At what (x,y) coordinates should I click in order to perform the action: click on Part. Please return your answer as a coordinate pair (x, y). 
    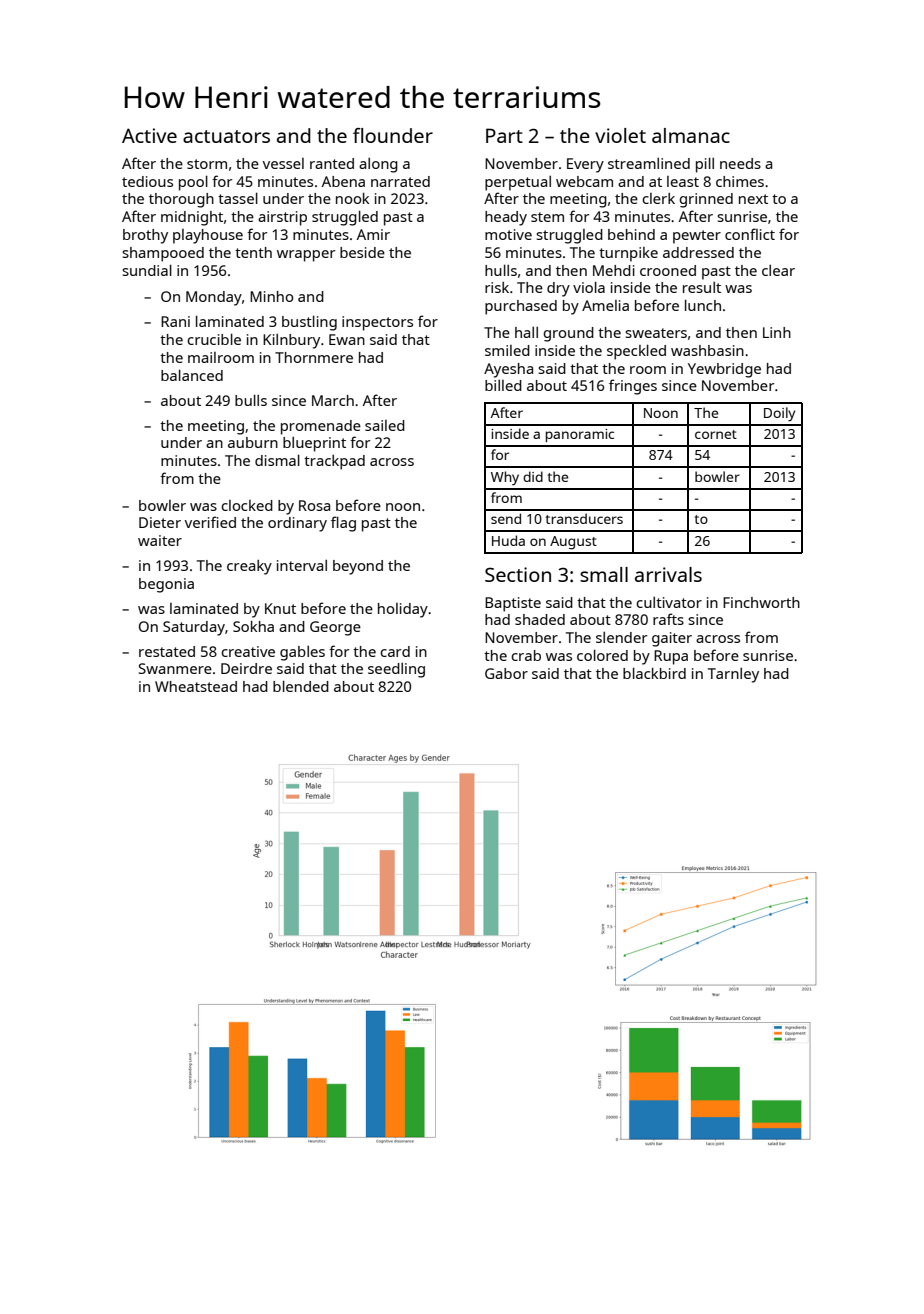
    Looking at the image, I should click on (504, 135).
